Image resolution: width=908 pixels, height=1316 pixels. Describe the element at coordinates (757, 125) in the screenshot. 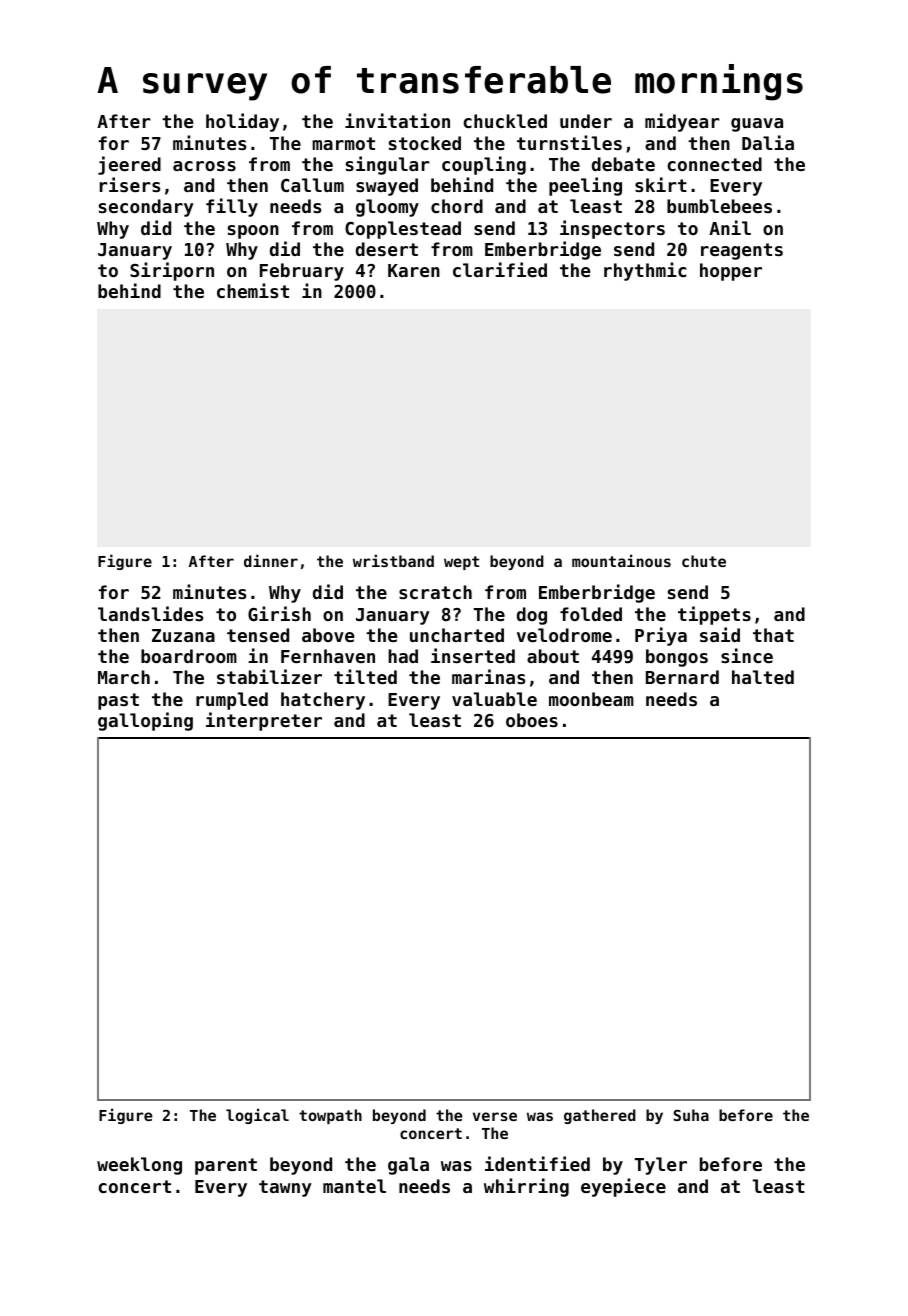

I see `guava` at that location.
